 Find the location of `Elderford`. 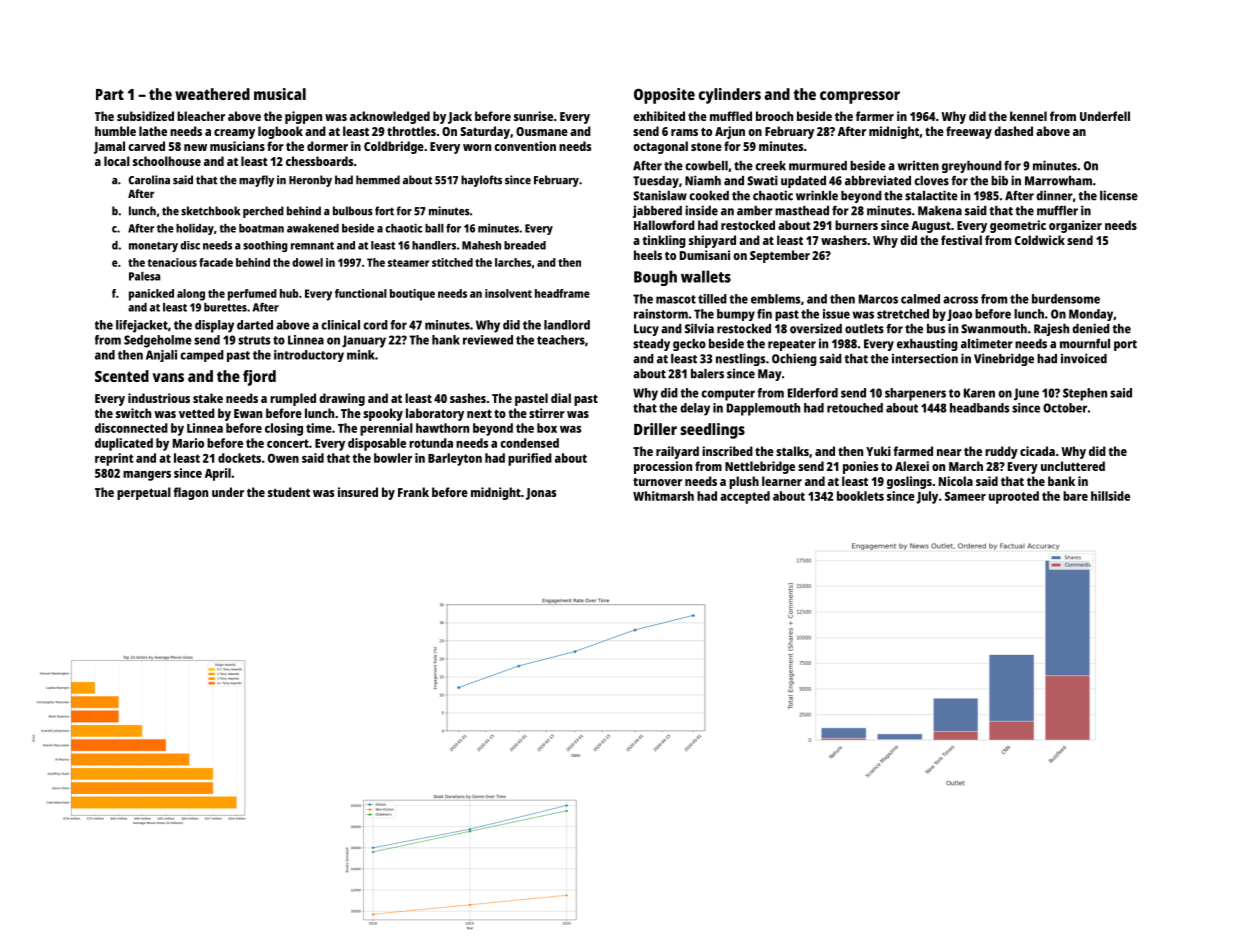

Elderford is located at coordinates (813, 393).
